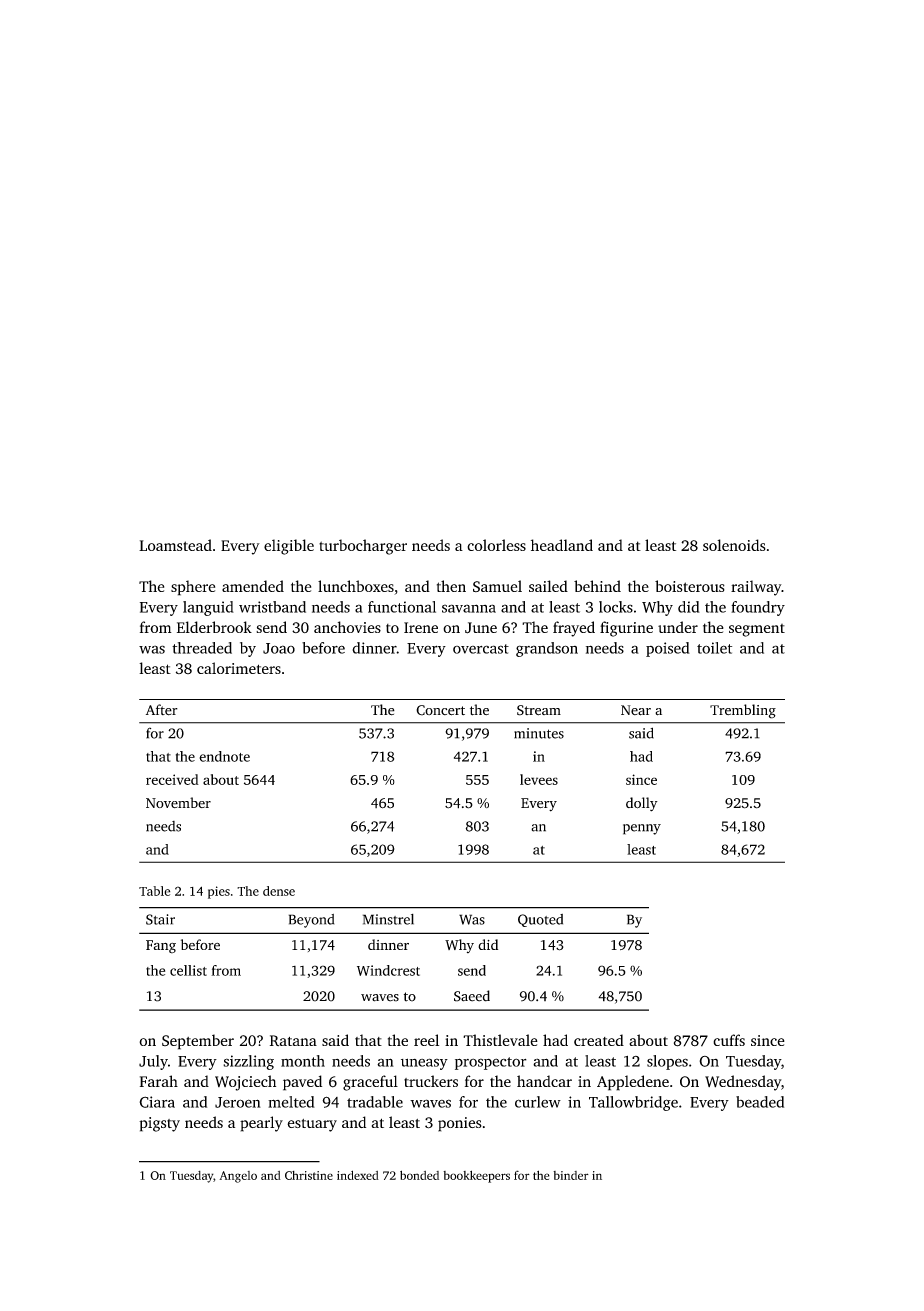 This page has height=1311, width=924. I want to click on Angelo, so click(238, 1177).
